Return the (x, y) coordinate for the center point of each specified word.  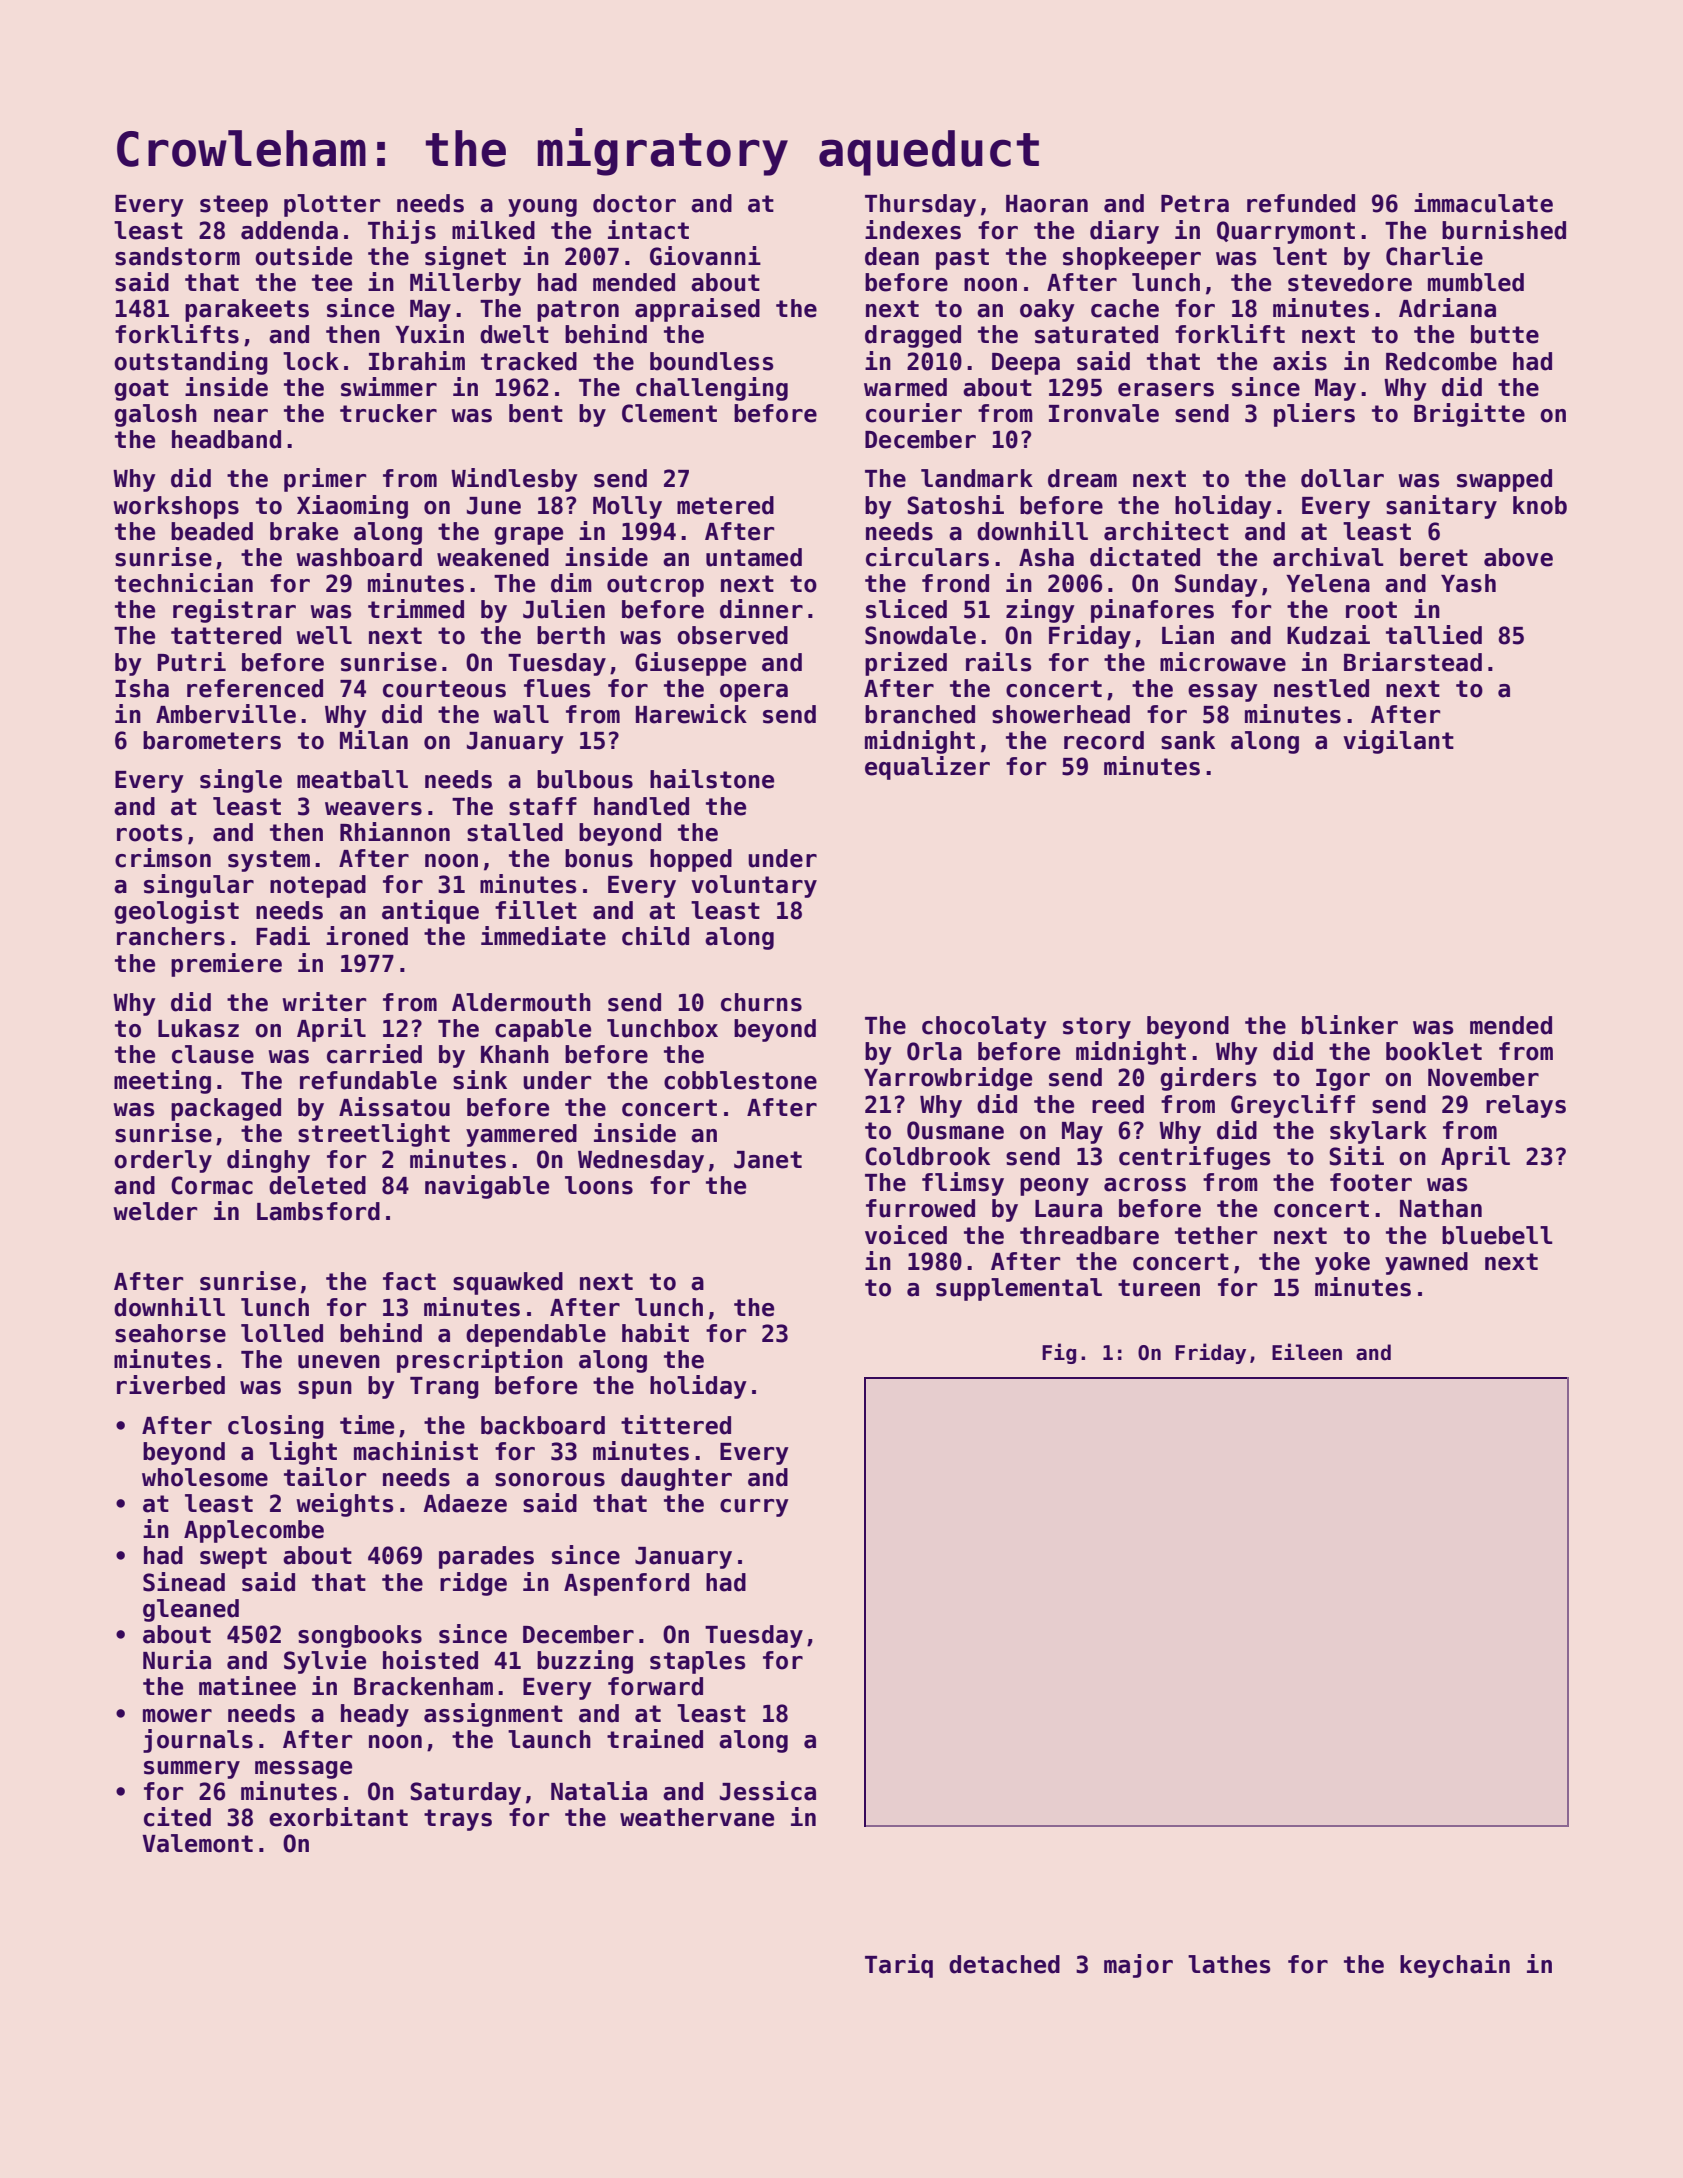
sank (1188, 740)
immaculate (1483, 203)
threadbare (1089, 1235)
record (1104, 740)
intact (648, 230)
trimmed (416, 609)
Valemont (197, 1843)
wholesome (205, 1477)
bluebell (1497, 1235)
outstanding (191, 363)
